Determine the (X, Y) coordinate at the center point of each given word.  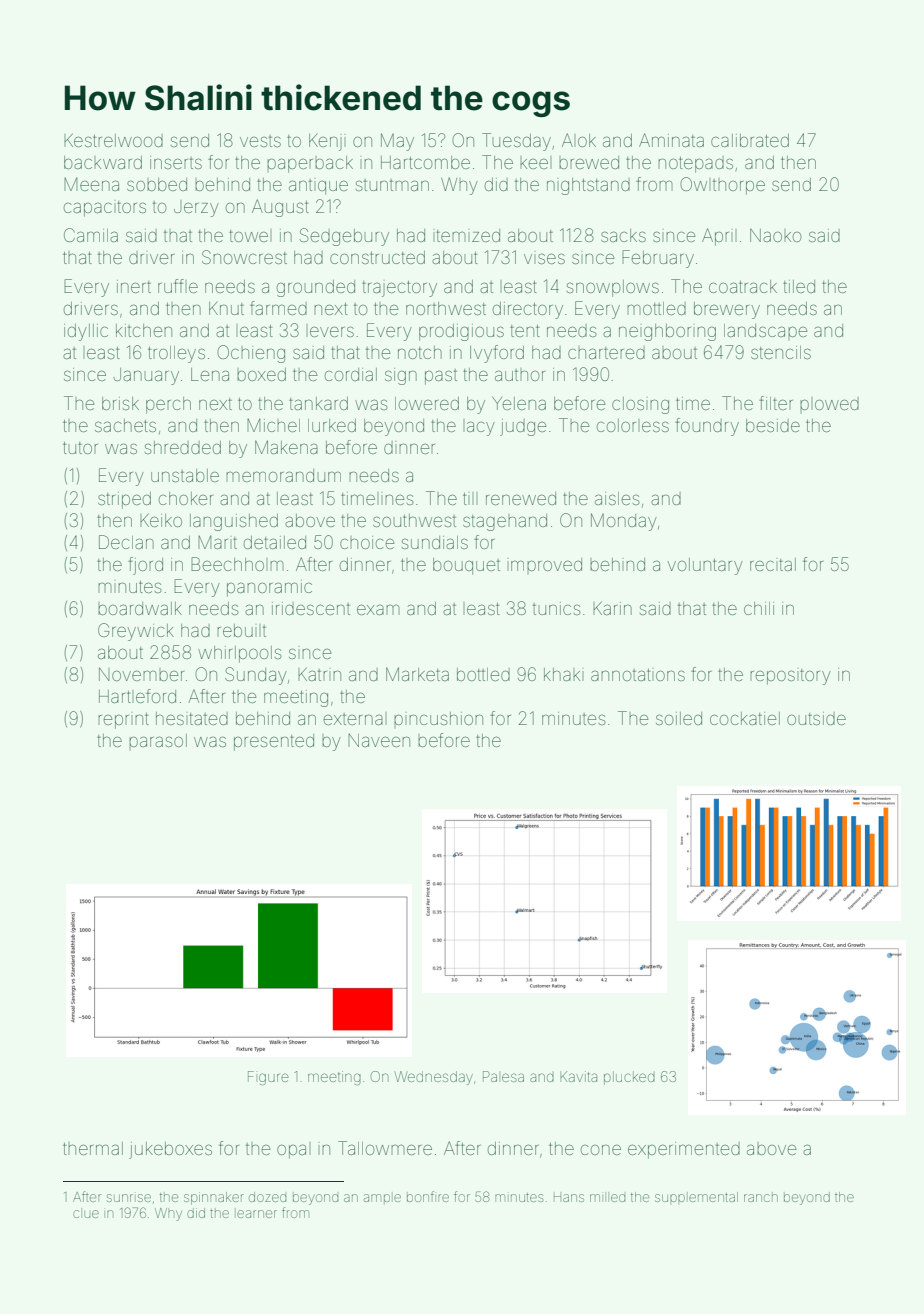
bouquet (466, 566)
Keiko (161, 520)
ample (382, 1198)
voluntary (705, 566)
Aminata (671, 140)
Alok (579, 140)
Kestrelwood (113, 140)
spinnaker (214, 1198)
